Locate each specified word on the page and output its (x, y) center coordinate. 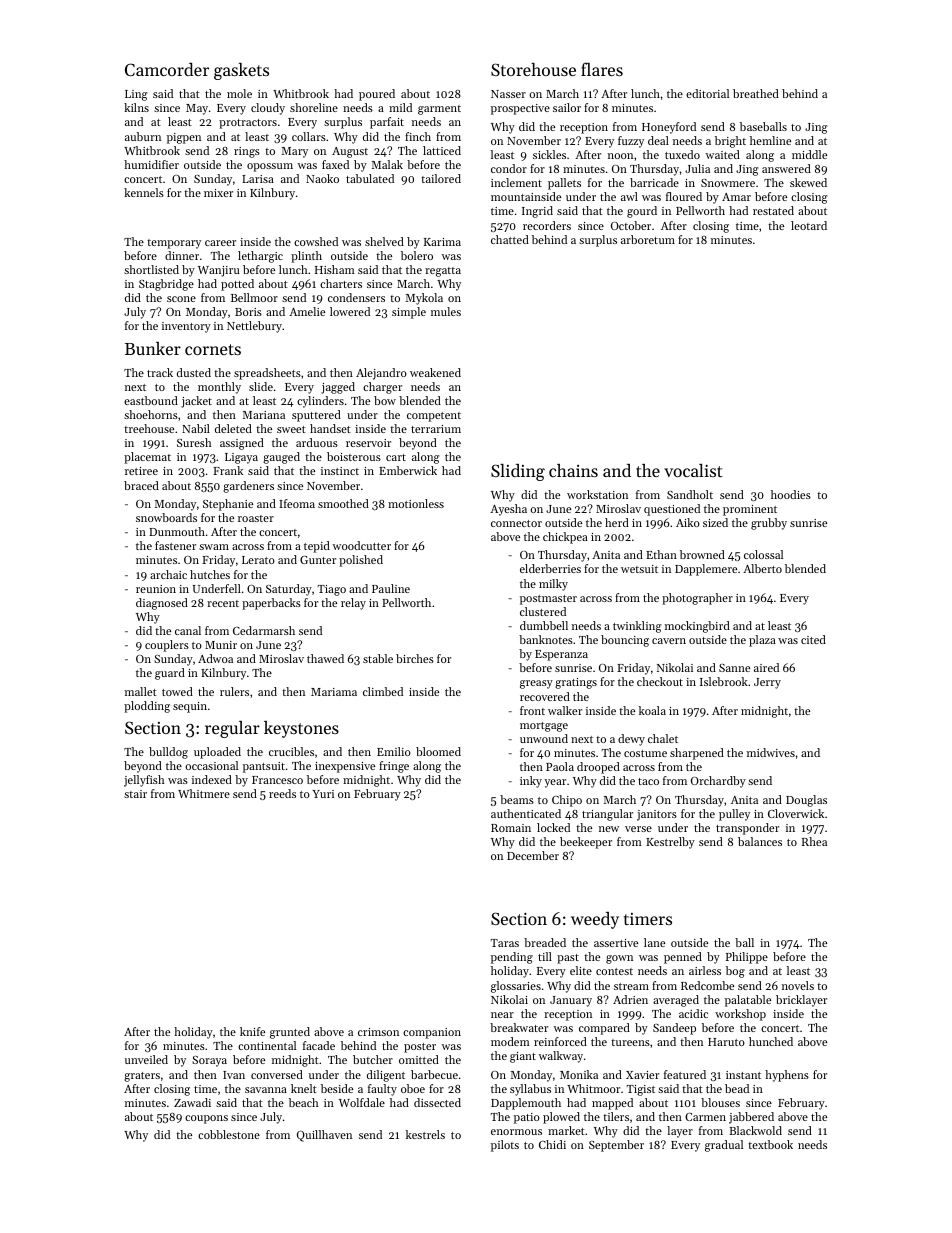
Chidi (552, 1144)
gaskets (241, 71)
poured (377, 95)
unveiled (146, 1059)
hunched (771, 1041)
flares (602, 69)
